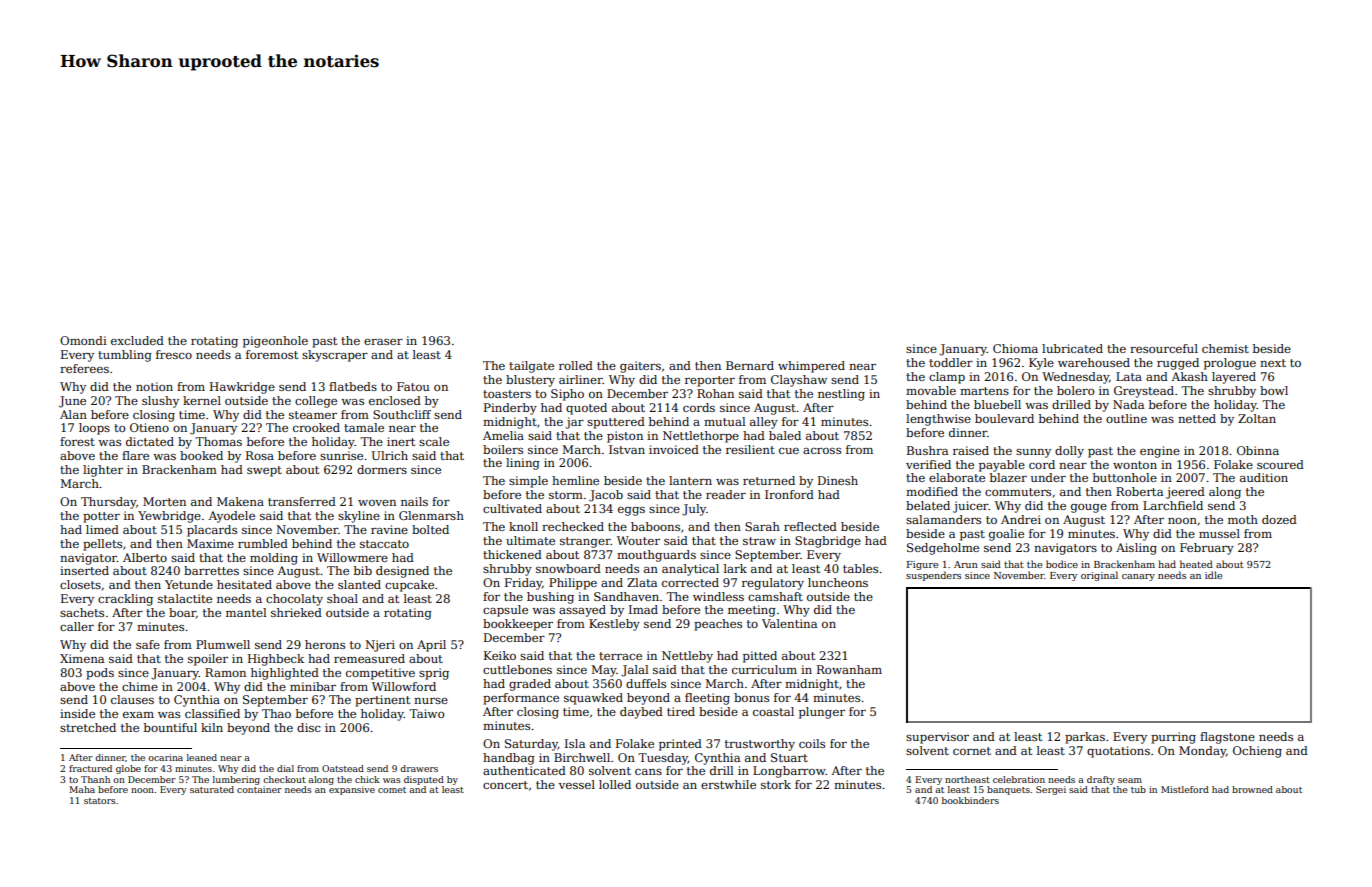  Describe the element at coordinates (100, 801) in the screenshot. I see `stators` at that location.
